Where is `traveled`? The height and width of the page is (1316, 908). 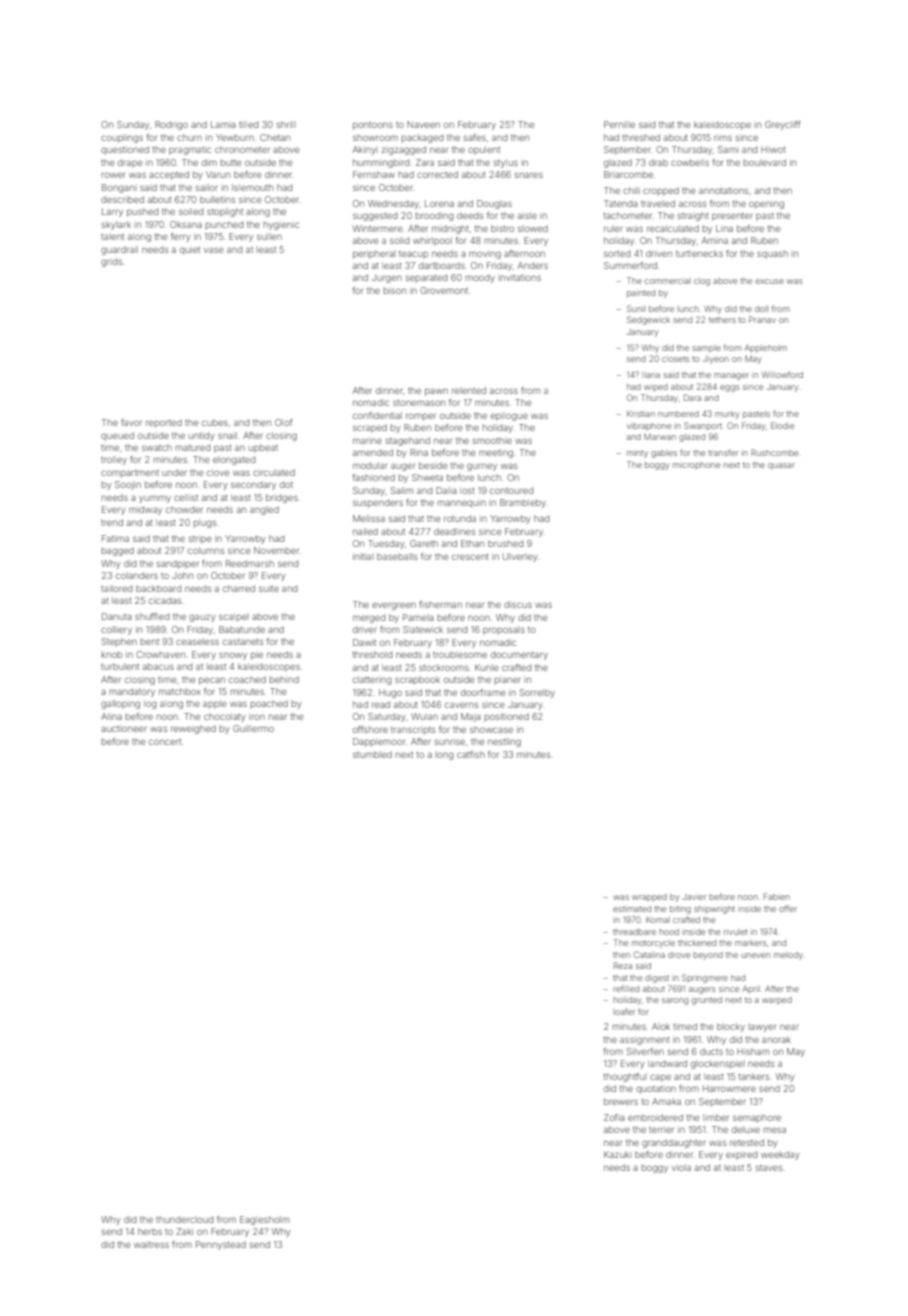 traveled is located at coordinates (658, 203).
